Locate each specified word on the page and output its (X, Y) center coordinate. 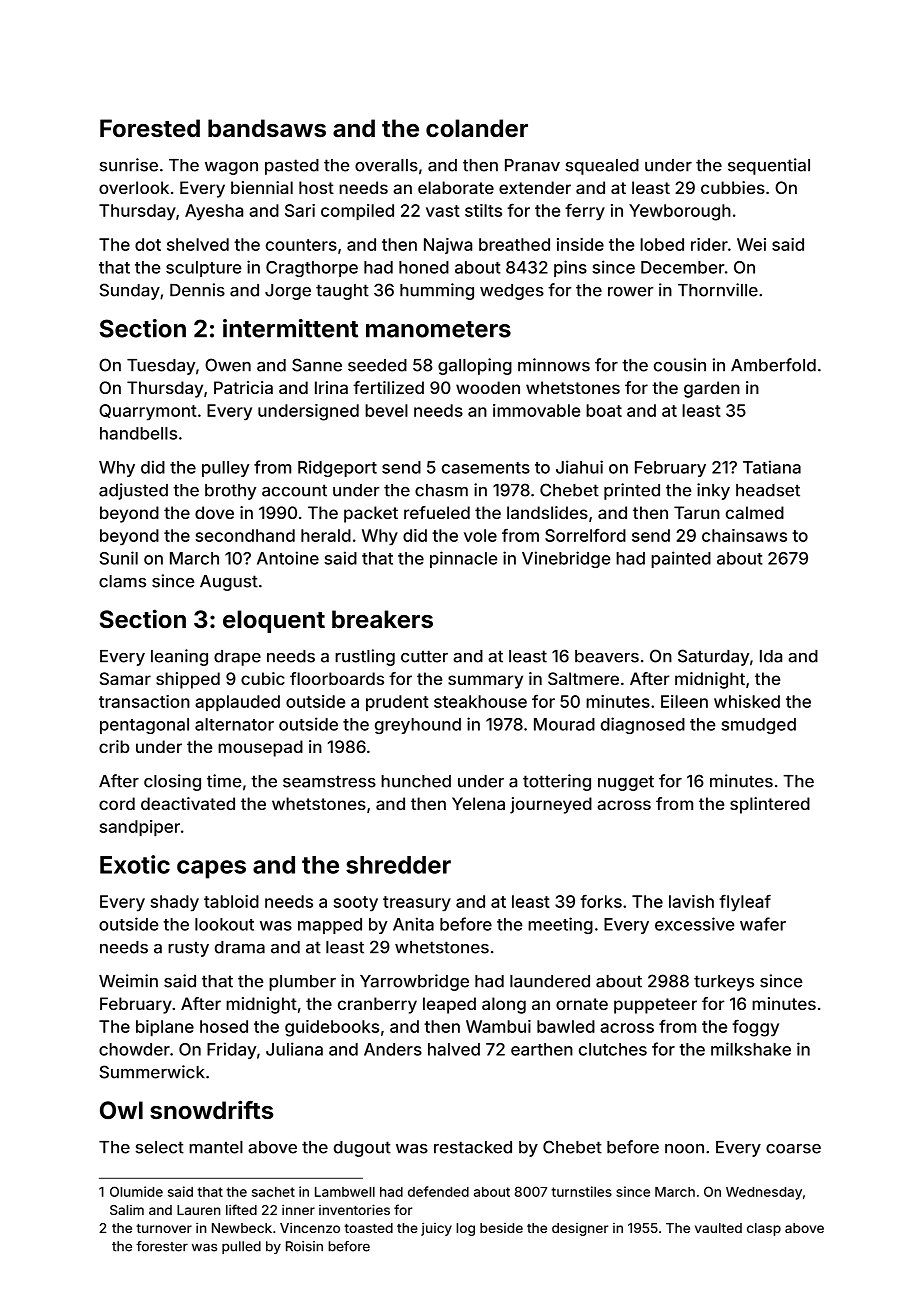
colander (477, 128)
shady (175, 903)
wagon (231, 168)
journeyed (551, 805)
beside (501, 1228)
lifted (241, 1209)
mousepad (260, 748)
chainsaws (744, 535)
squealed (602, 167)
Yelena (478, 803)
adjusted (133, 491)
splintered (770, 805)
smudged (758, 726)
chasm (441, 490)
